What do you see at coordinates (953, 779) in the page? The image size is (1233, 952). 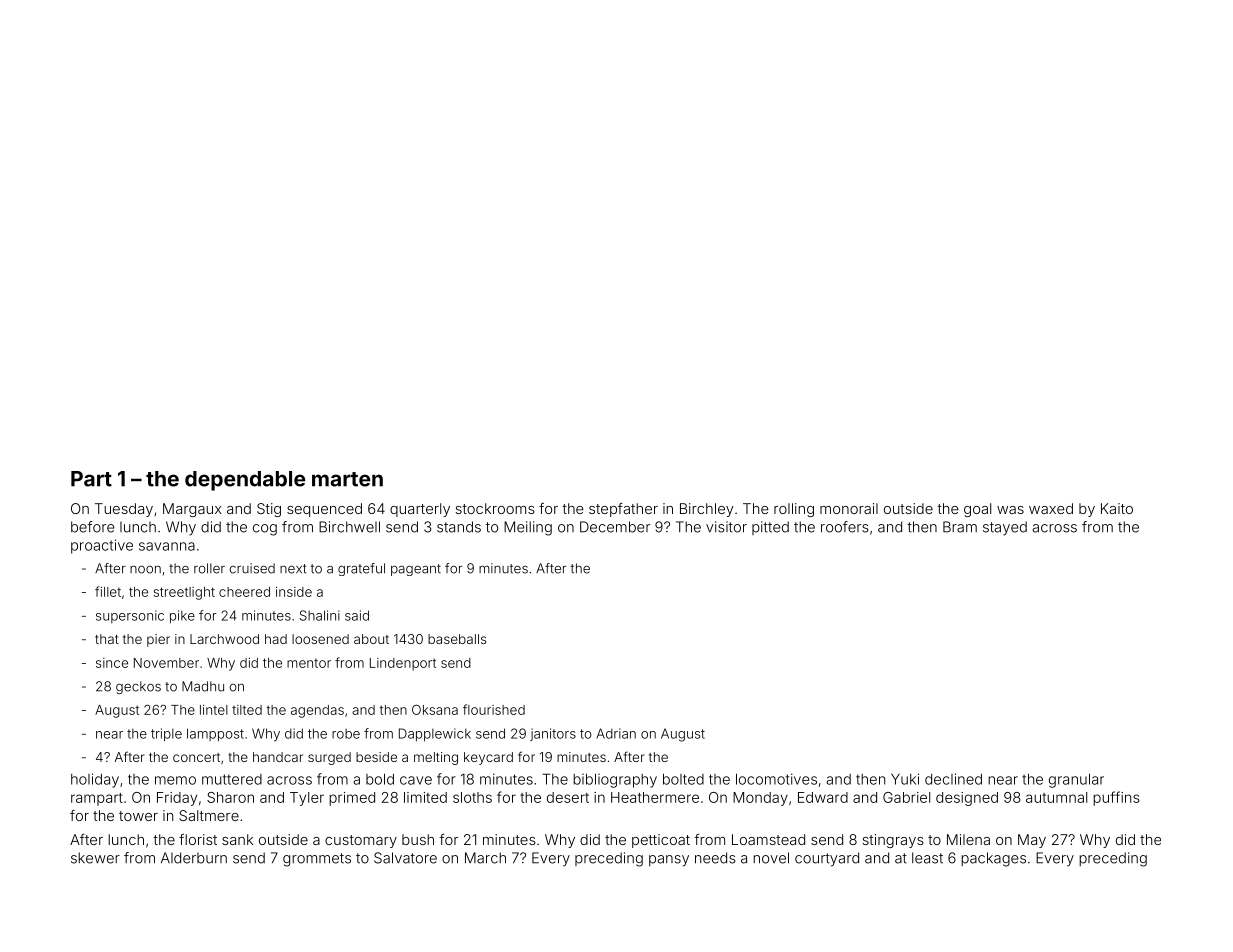 I see `declined` at bounding box center [953, 779].
